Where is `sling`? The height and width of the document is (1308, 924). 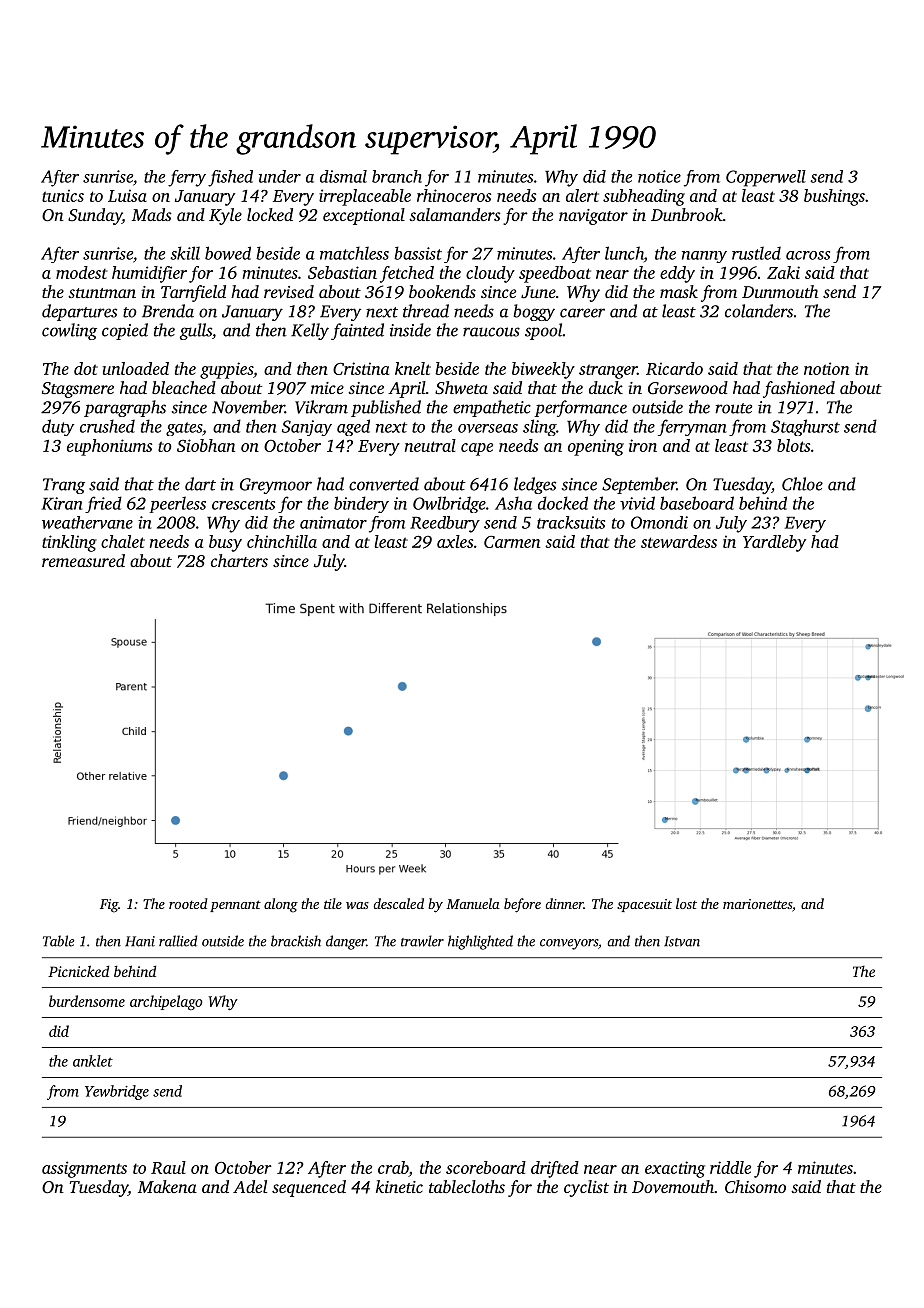 sling is located at coordinates (539, 427).
